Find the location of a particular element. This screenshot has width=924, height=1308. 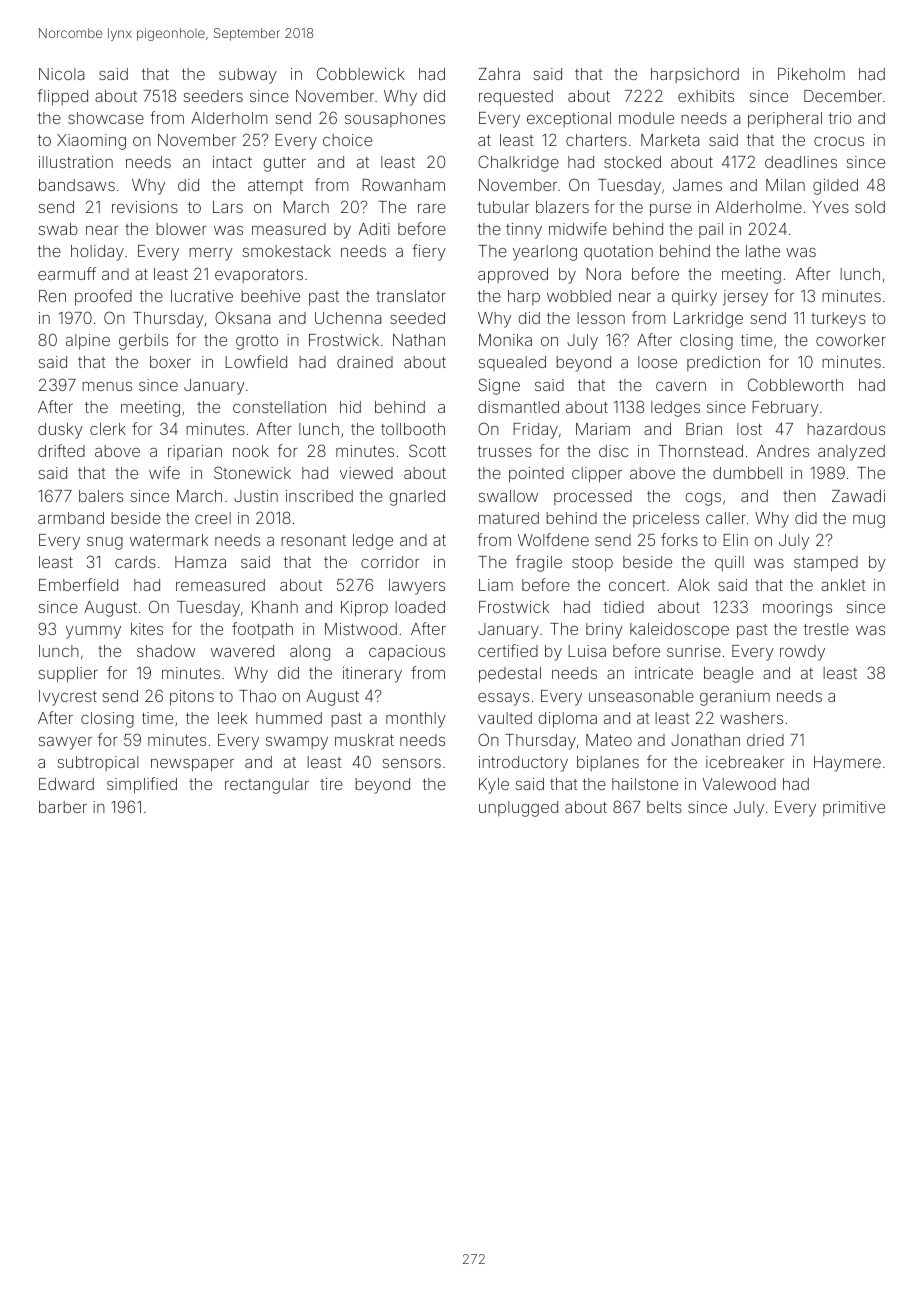

Zahra is located at coordinates (499, 74).
